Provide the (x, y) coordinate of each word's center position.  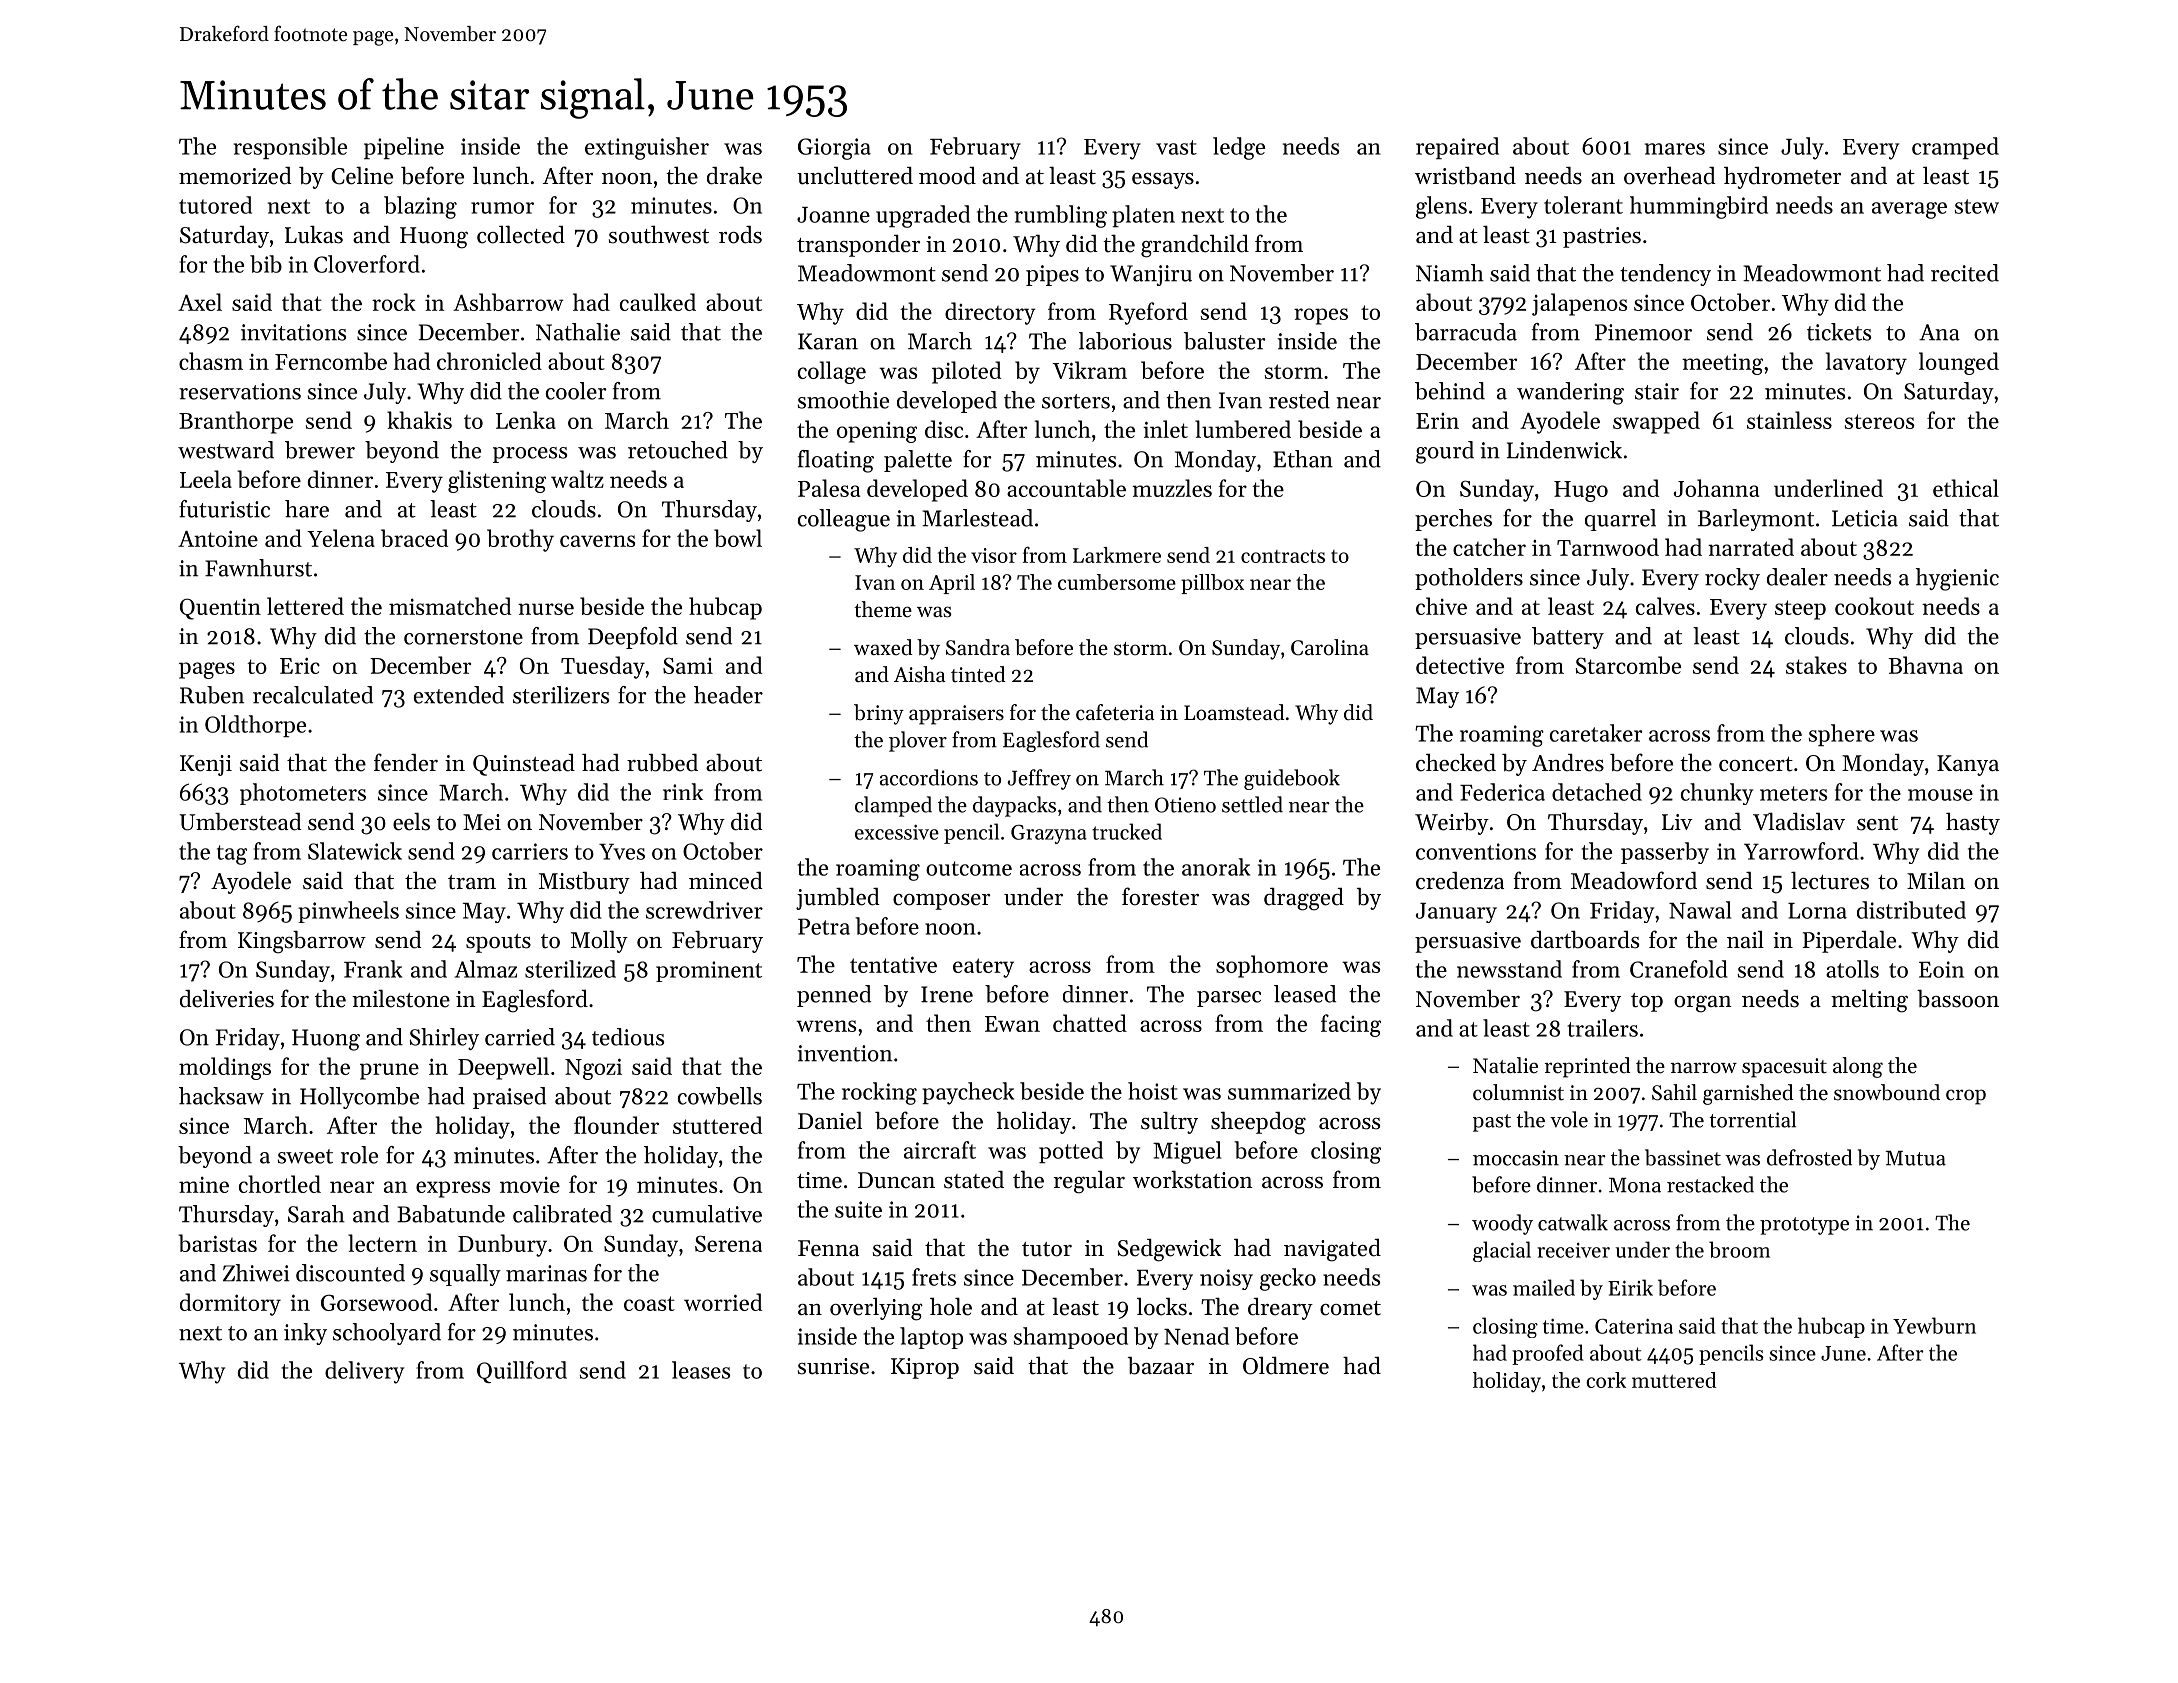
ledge (1239, 148)
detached (1597, 792)
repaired (1457, 148)
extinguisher (647, 148)
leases (701, 1370)
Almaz (486, 969)
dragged (1304, 899)
